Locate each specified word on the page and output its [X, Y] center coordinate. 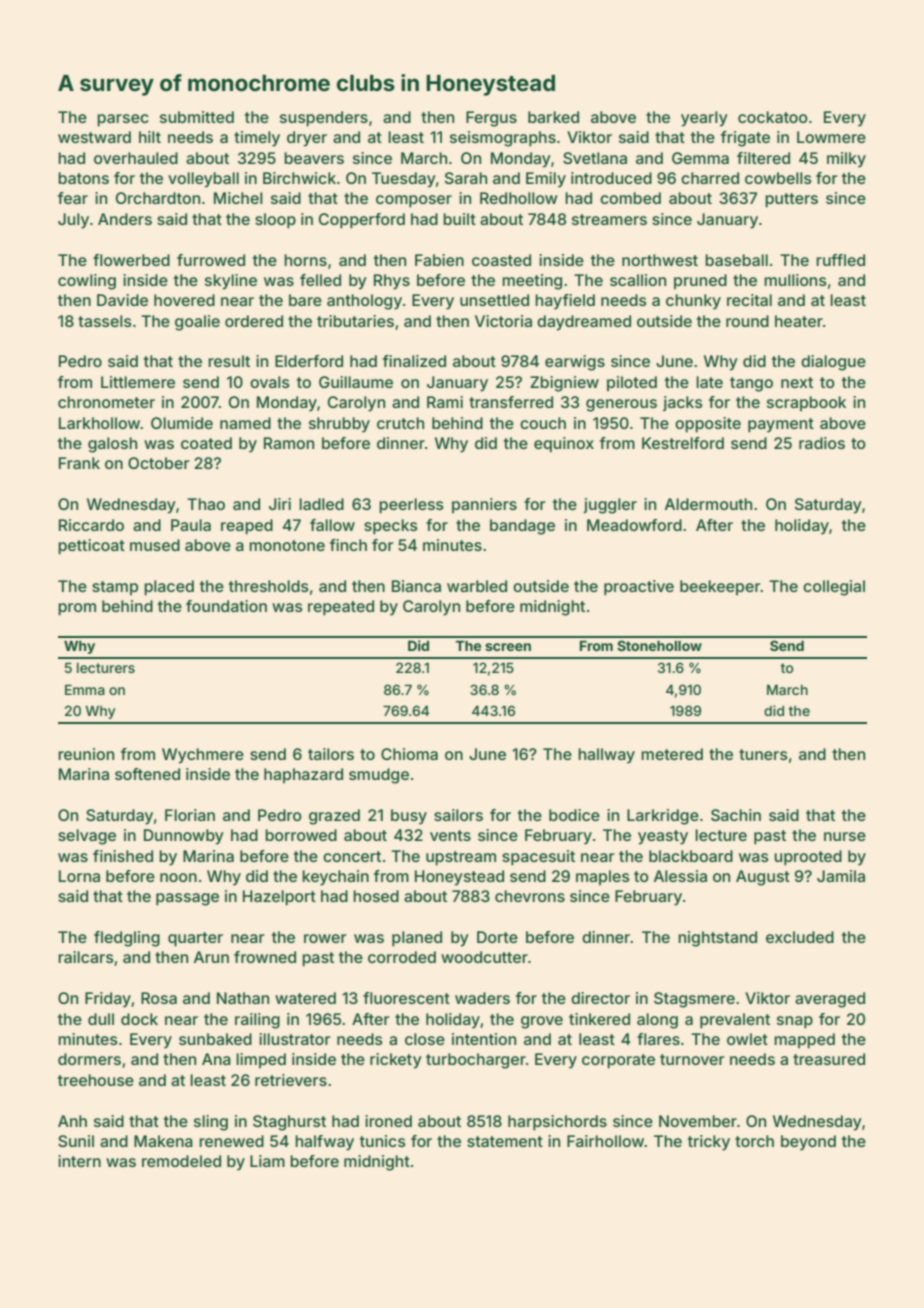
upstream [461, 858]
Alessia [680, 876]
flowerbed [131, 260]
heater [799, 321]
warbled [477, 586]
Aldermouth [708, 504]
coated [206, 443]
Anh [72, 1121]
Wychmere [203, 756]
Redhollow [519, 198]
